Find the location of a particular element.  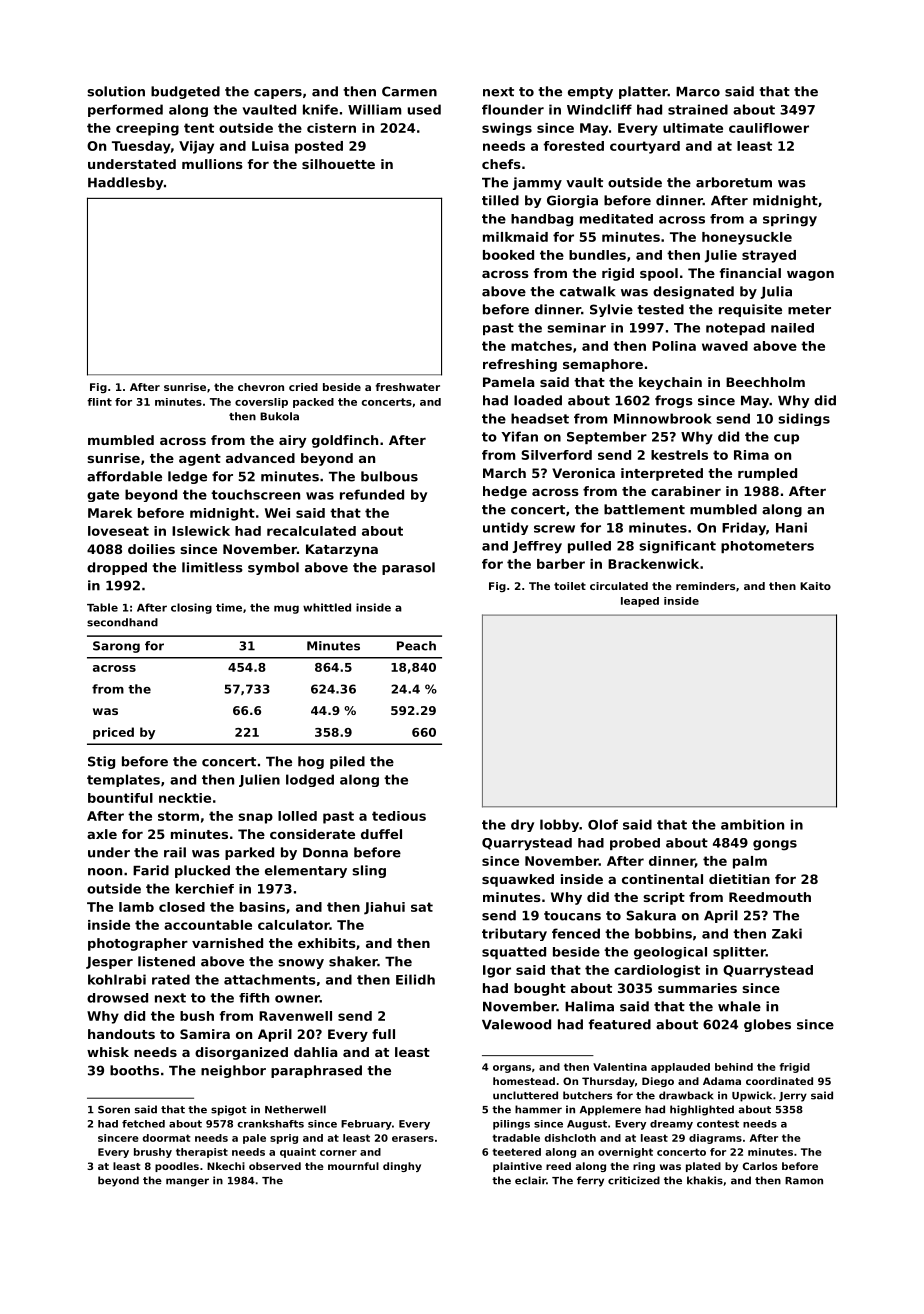

Peach is located at coordinates (416, 646).
